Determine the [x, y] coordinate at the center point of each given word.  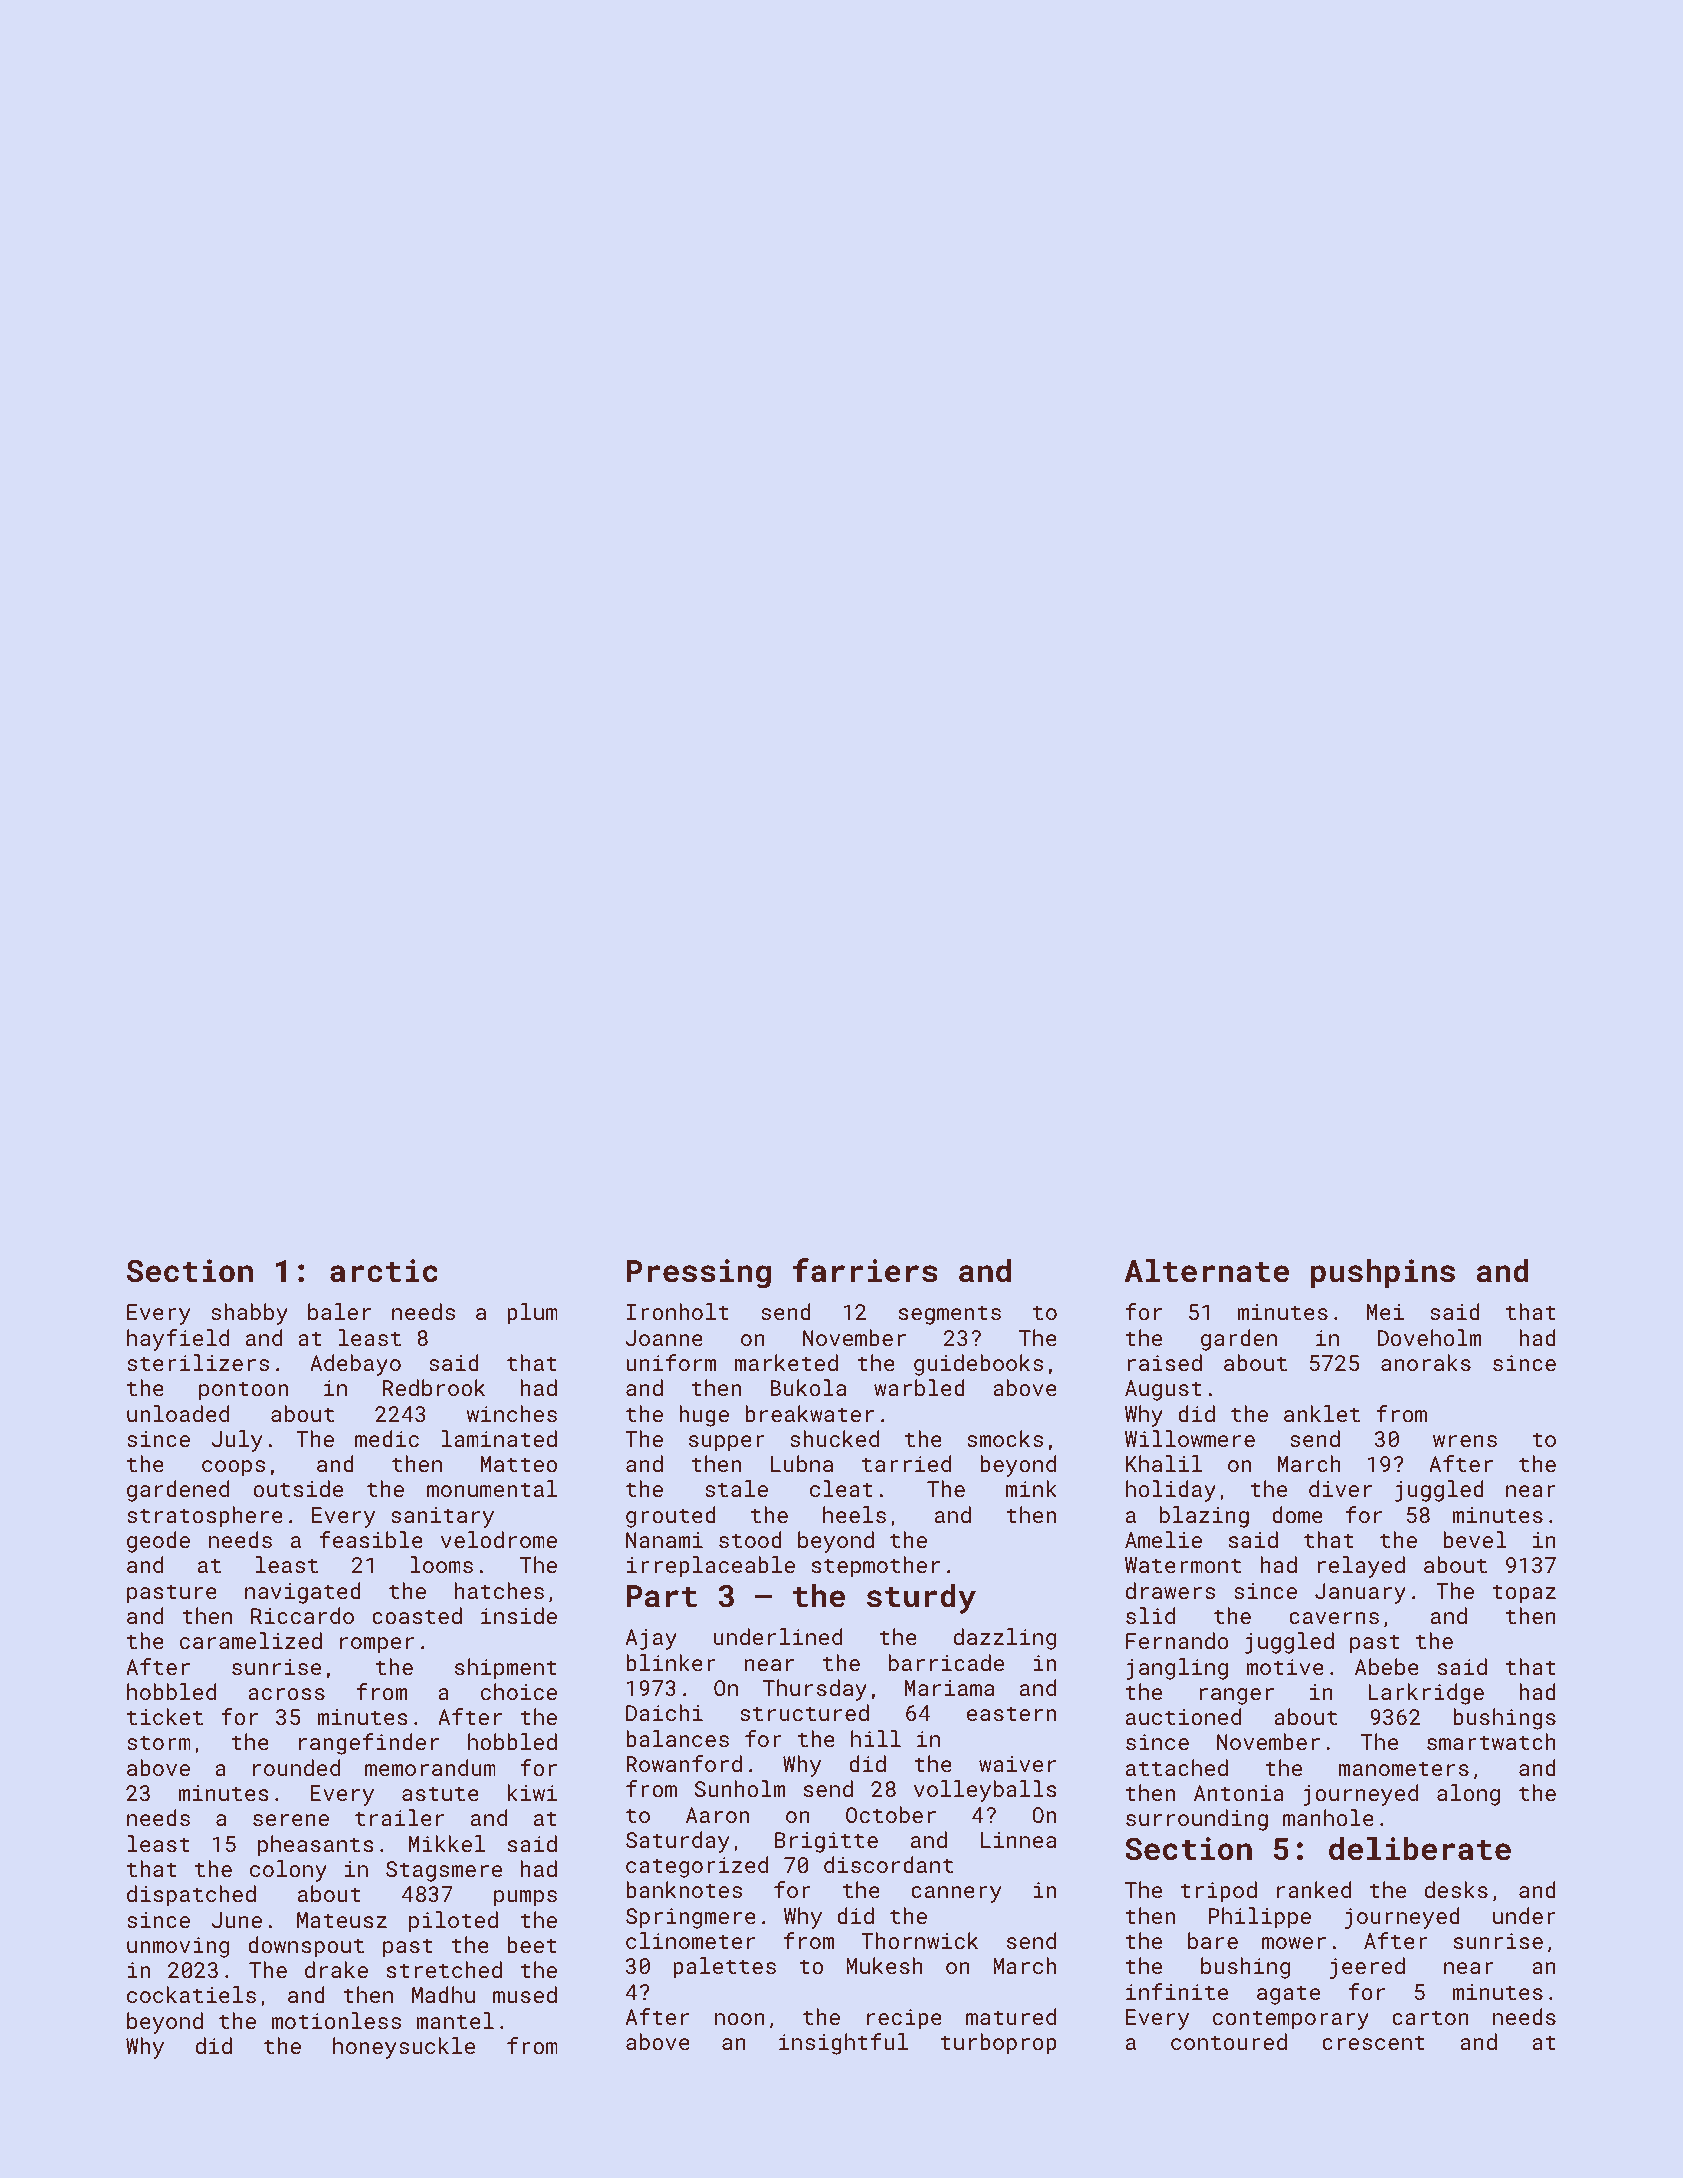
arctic [384, 1271]
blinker [671, 1662]
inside [519, 1615]
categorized [697, 1867]
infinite [1177, 1991]
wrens [1465, 1441]
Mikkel [447, 1843]
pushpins [1383, 1274]
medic [387, 1438]
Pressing [699, 1274]
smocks [1005, 1438]
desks [1456, 1889]
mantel [455, 2020]
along [1468, 1795]
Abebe [1387, 1666]
